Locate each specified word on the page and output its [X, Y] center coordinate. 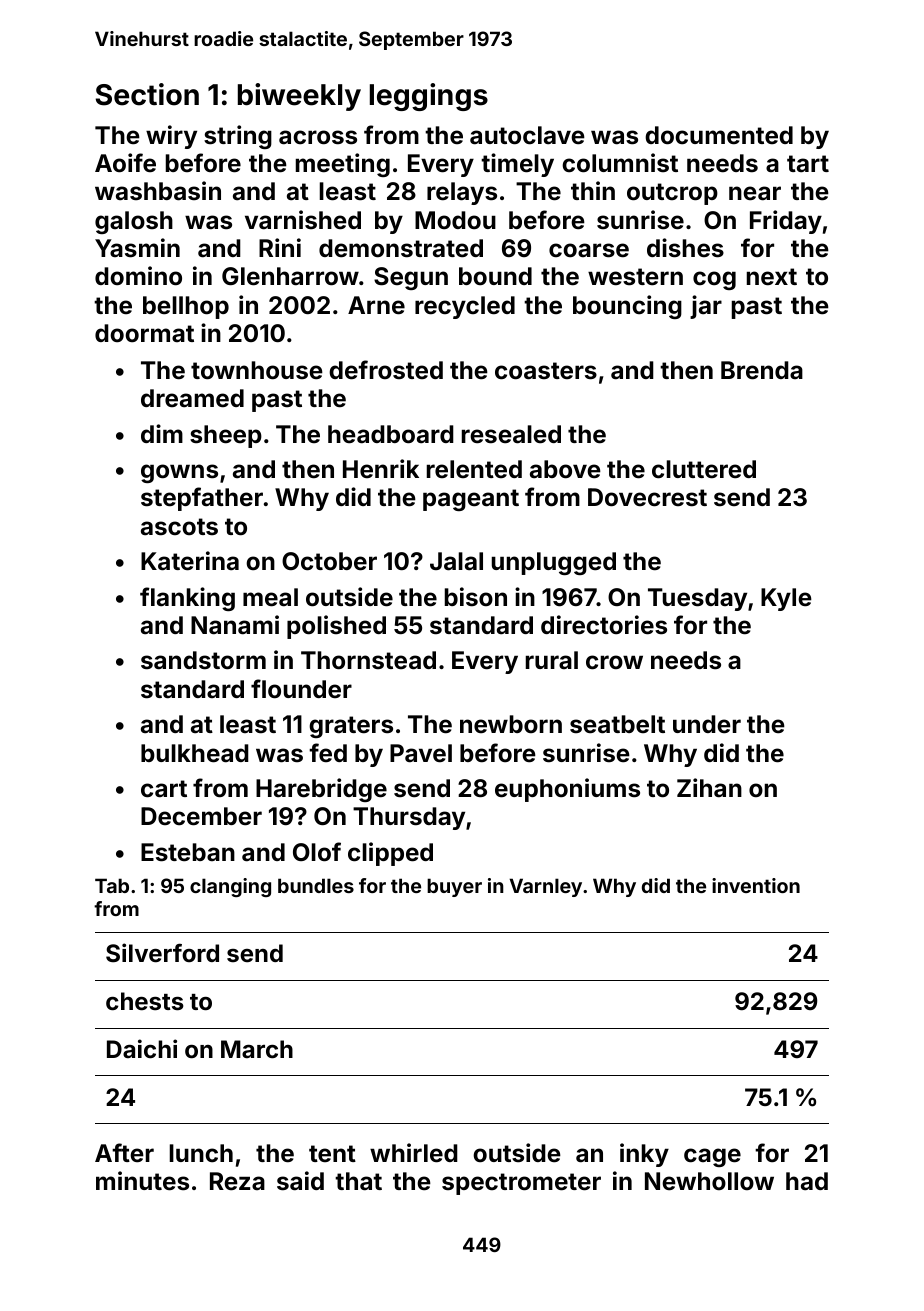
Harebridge [321, 790]
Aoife [125, 163]
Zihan [709, 788]
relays [462, 193]
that [358, 1181]
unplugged [554, 563]
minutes [142, 1181]
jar [706, 307]
